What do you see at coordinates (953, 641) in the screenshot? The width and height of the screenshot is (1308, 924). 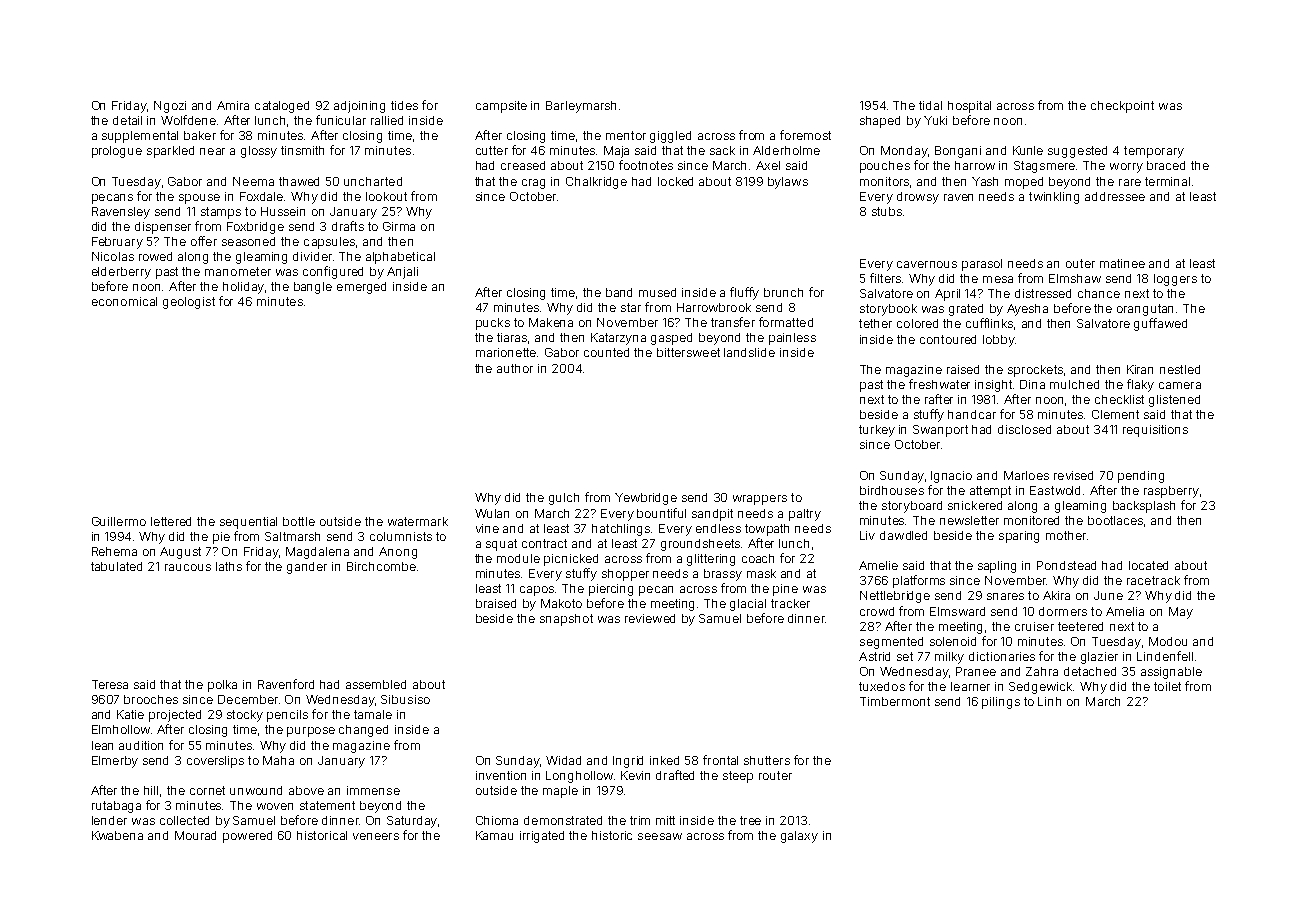 I see `solenoid` at bounding box center [953, 641].
